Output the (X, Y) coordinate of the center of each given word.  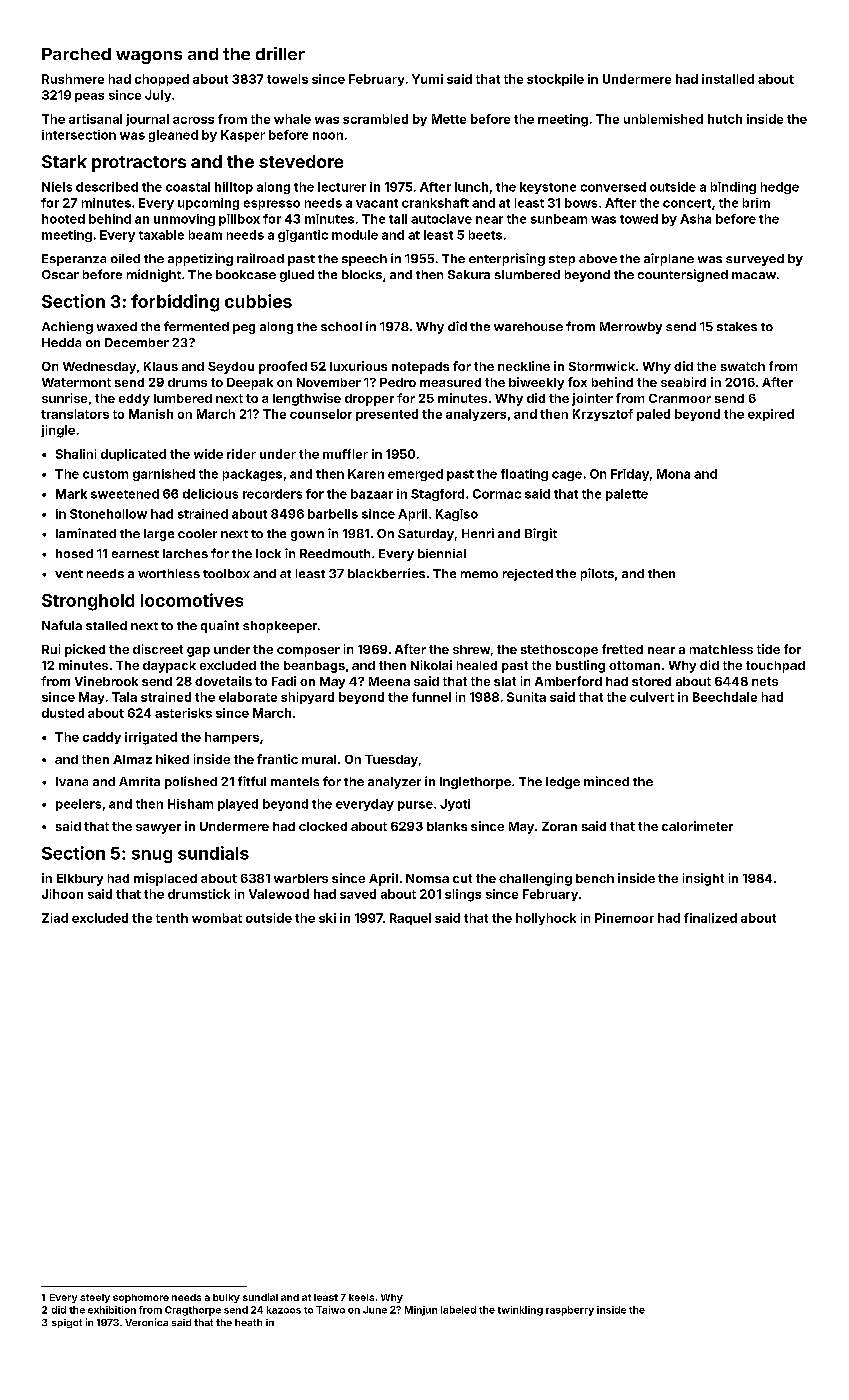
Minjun (421, 1311)
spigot (67, 1323)
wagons (149, 57)
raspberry (570, 1311)
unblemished (663, 119)
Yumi (427, 79)
